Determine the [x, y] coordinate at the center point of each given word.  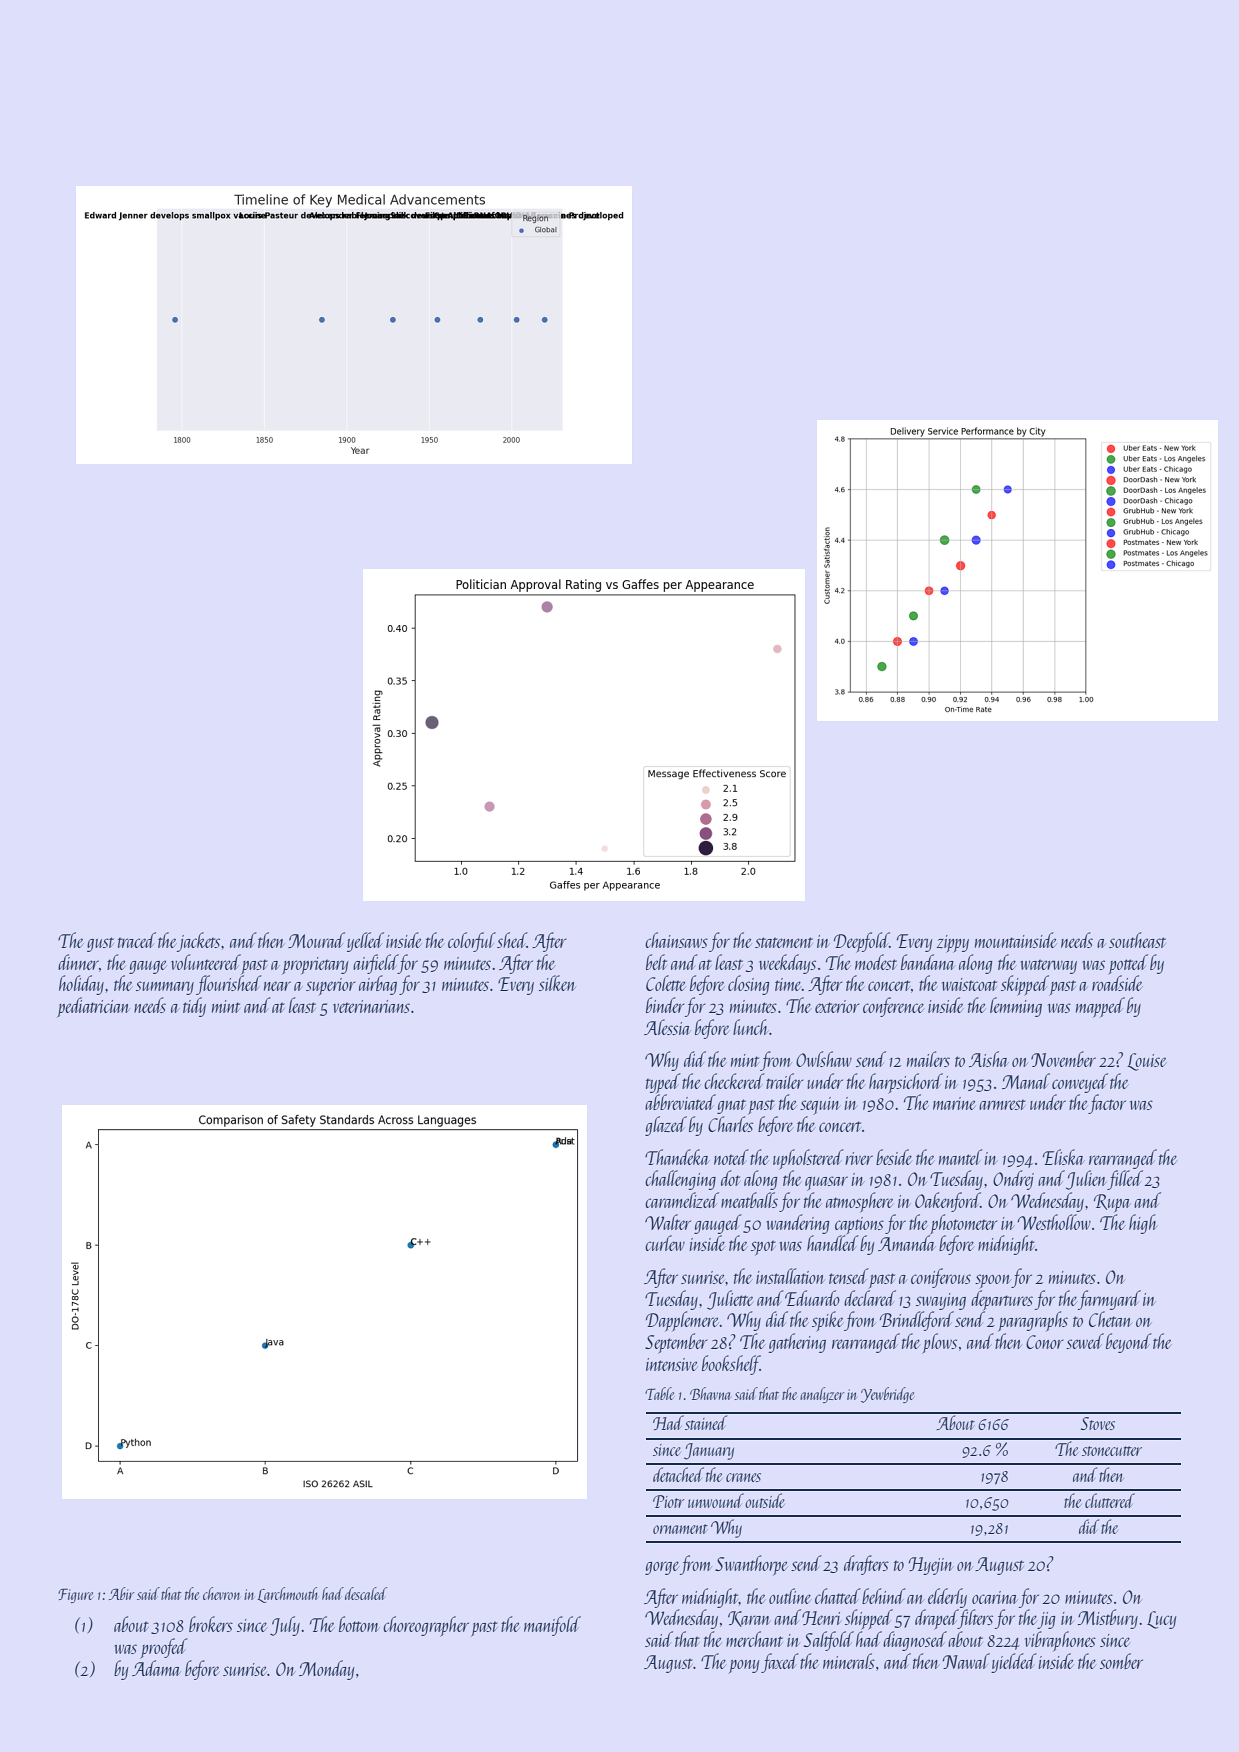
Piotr [669, 1501]
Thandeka [677, 1157]
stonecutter [1112, 1451]
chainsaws [676, 940]
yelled [365, 942]
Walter [668, 1222]
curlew [665, 1243]
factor [1107, 1104]
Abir [121, 1593]
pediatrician [93, 1007]
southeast [1137, 940]
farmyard [1109, 1300]
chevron [221, 1593]
